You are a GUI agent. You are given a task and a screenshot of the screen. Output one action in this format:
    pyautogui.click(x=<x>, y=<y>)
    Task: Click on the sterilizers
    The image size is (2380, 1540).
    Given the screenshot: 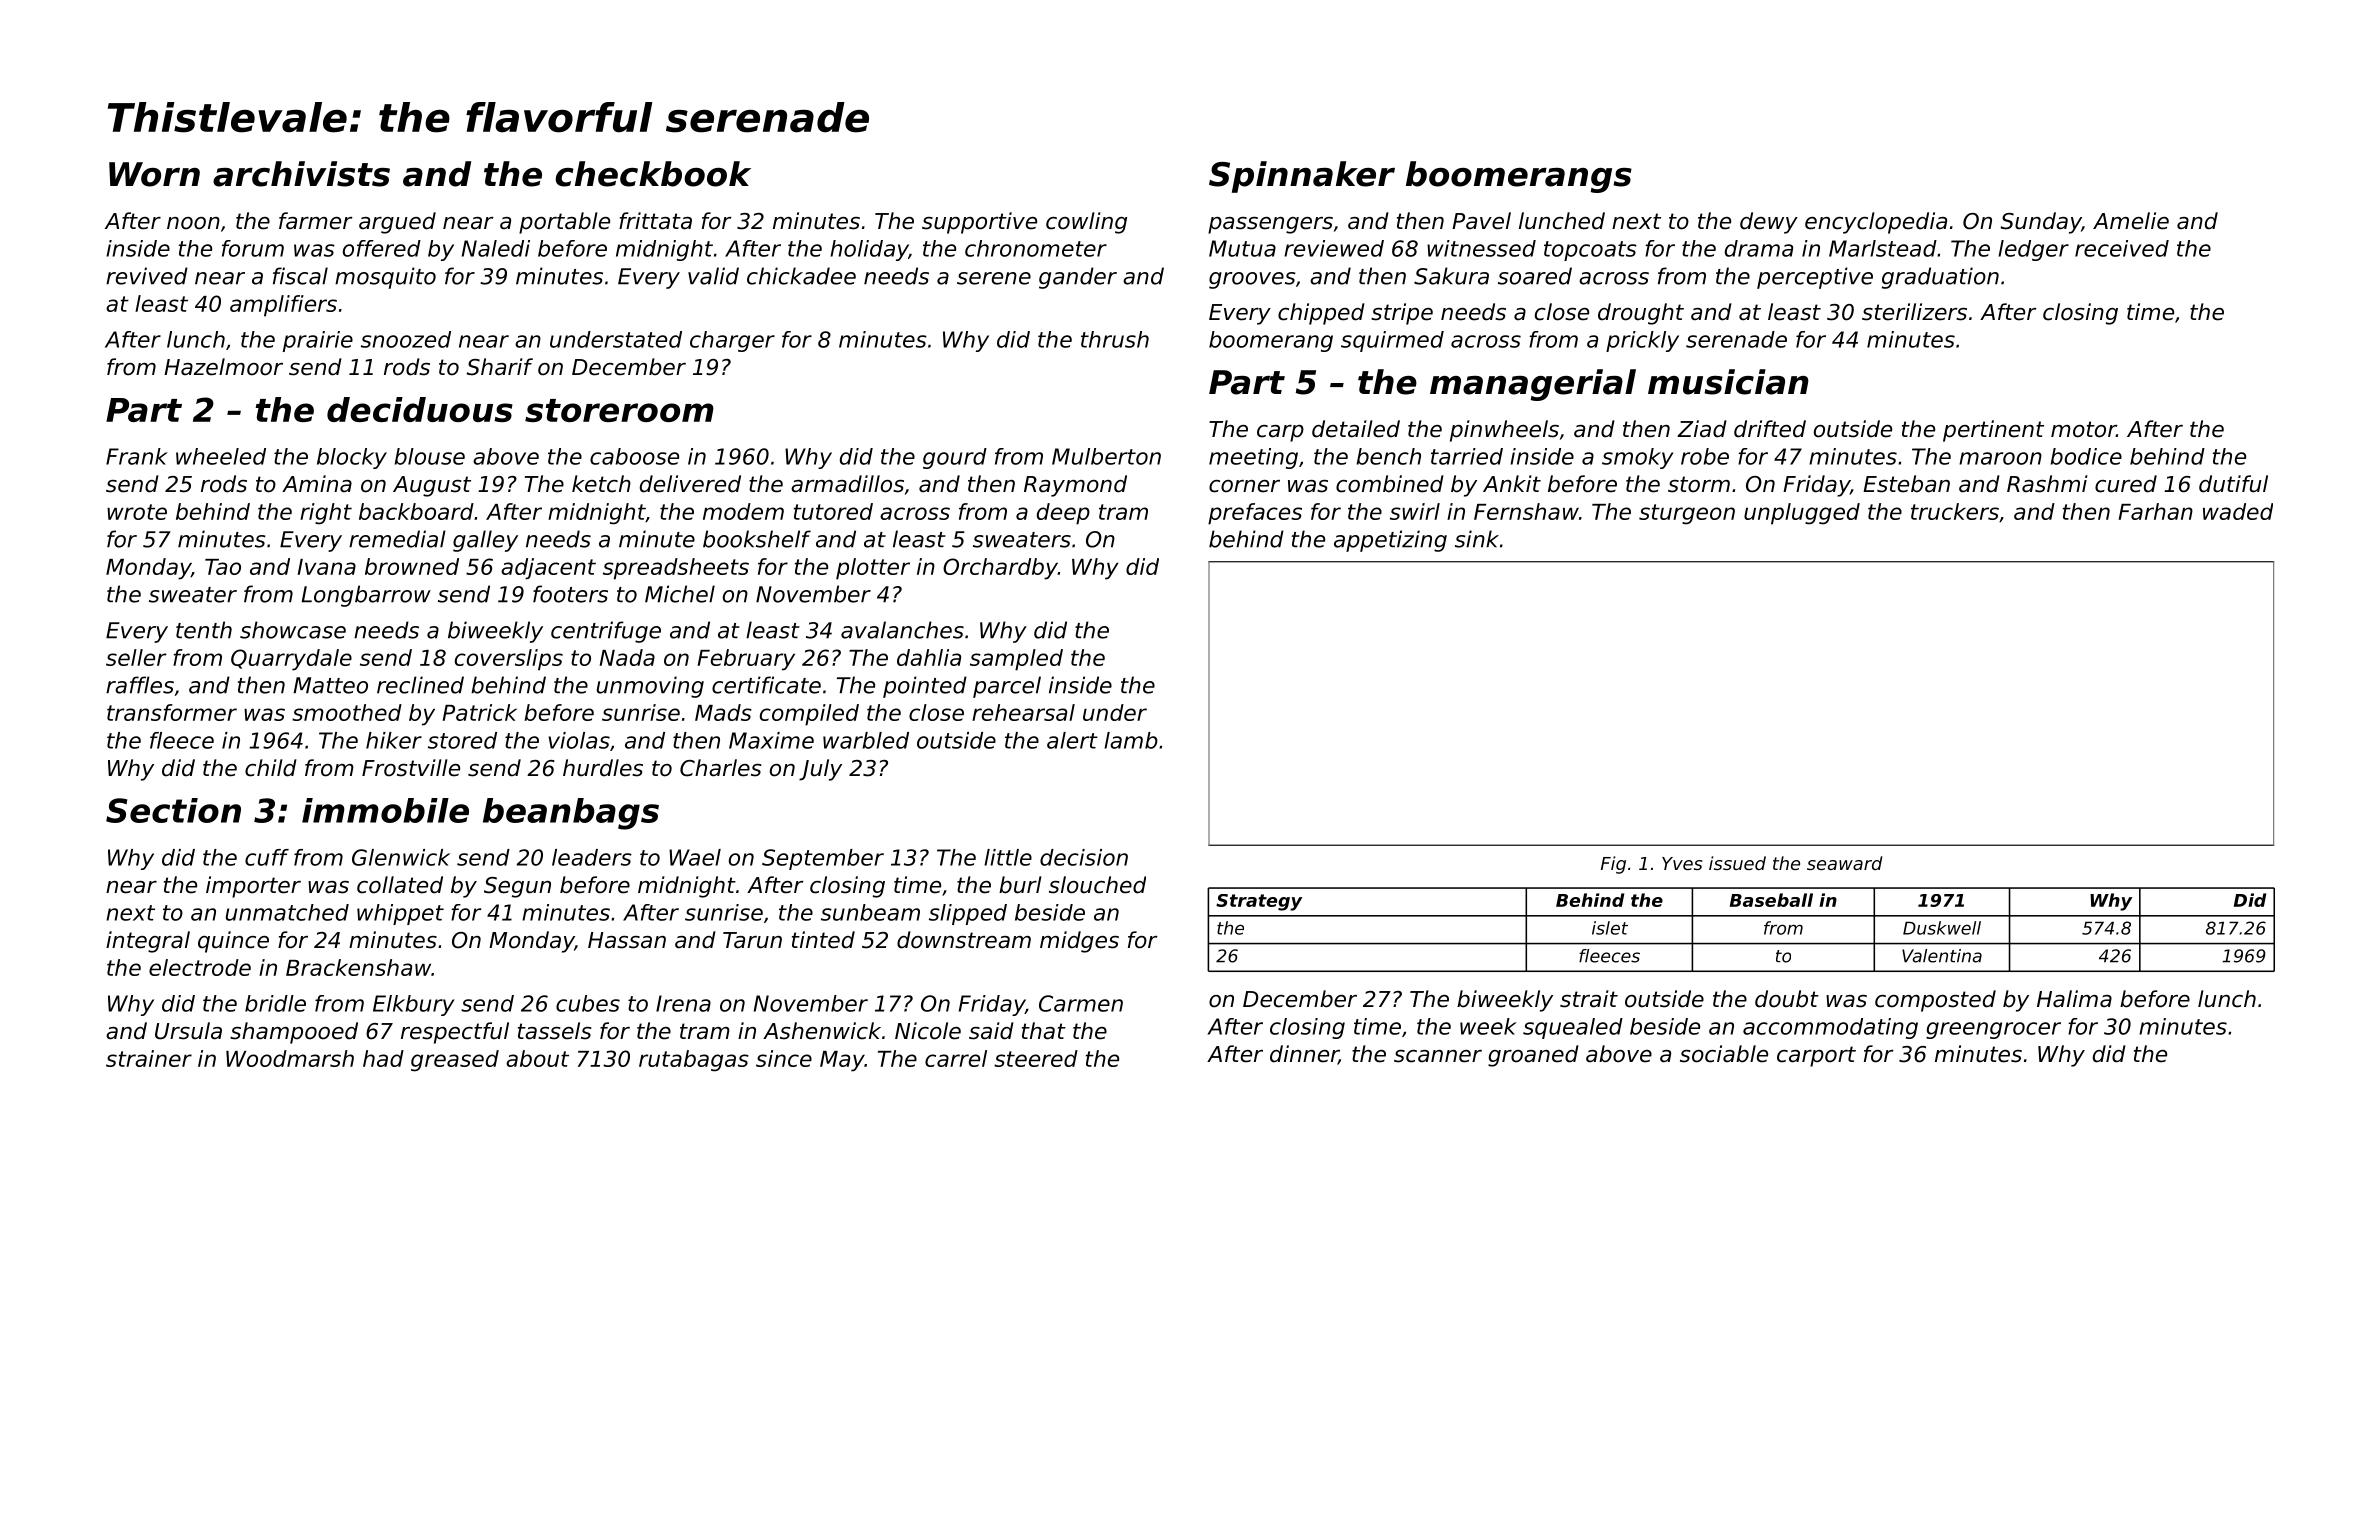 What is the action you would take?
    pyautogui.click(x=1914, y=312)
